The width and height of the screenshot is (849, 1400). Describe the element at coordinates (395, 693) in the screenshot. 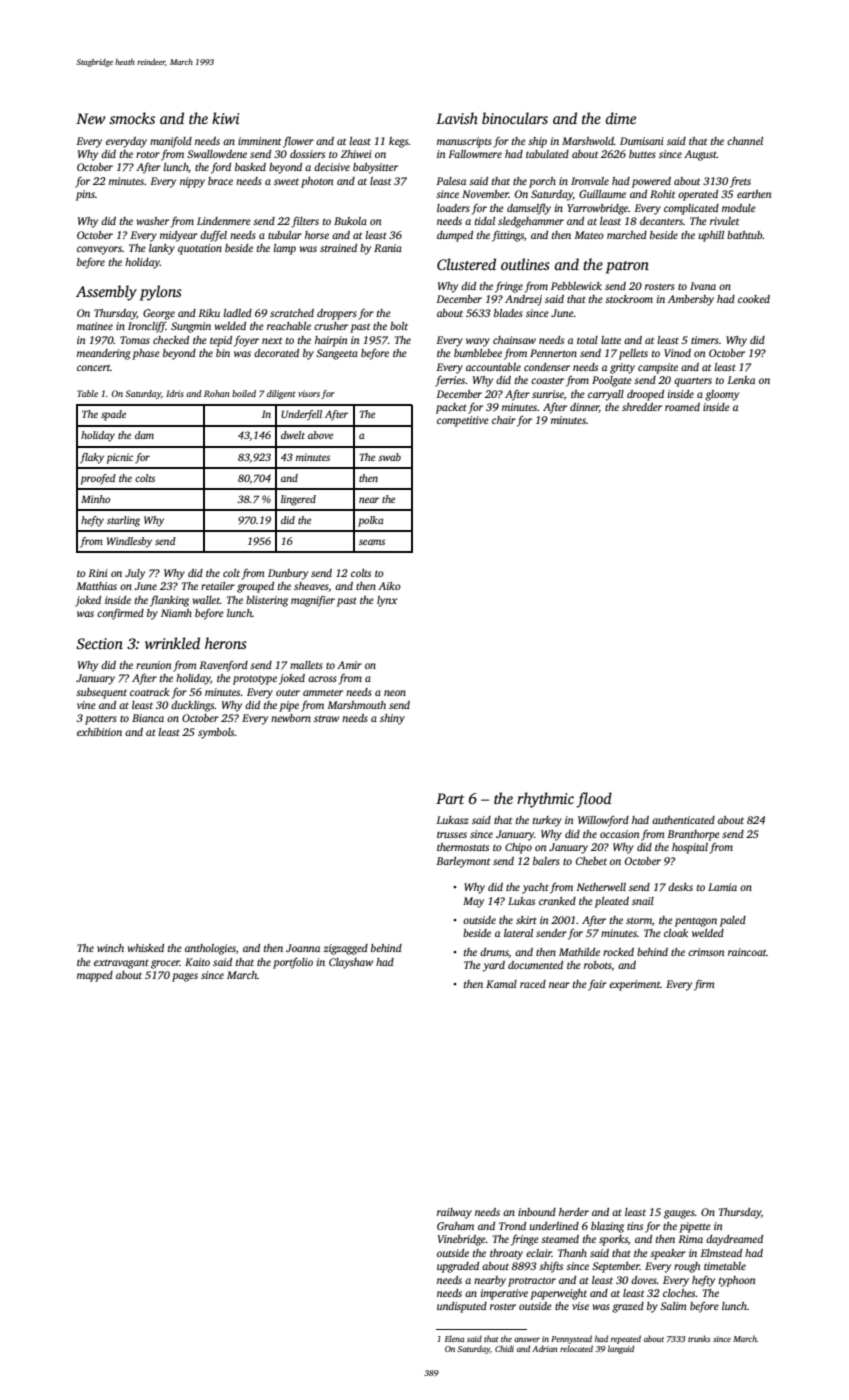

I see `neon` at that location.
